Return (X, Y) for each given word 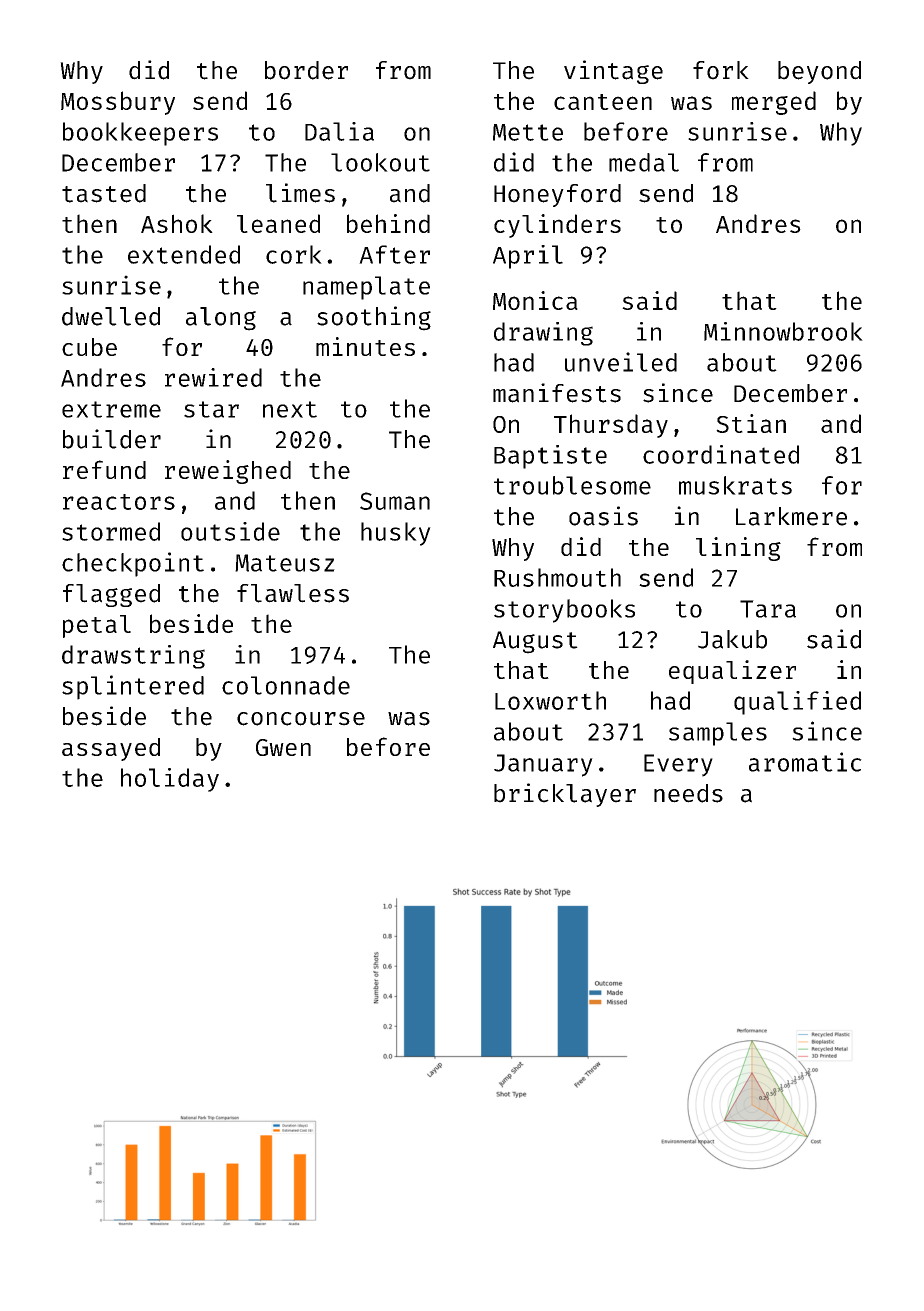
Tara (768, 609)
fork (721, 70)
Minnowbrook (783, 331)
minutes (365, 346)
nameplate (366, 288)
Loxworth (550, 700)
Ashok (177, 223)
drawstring (133, 657)
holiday (170, 780)
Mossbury (118, 103)
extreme (111, 409)
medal (644, 162)
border (306, 70)
